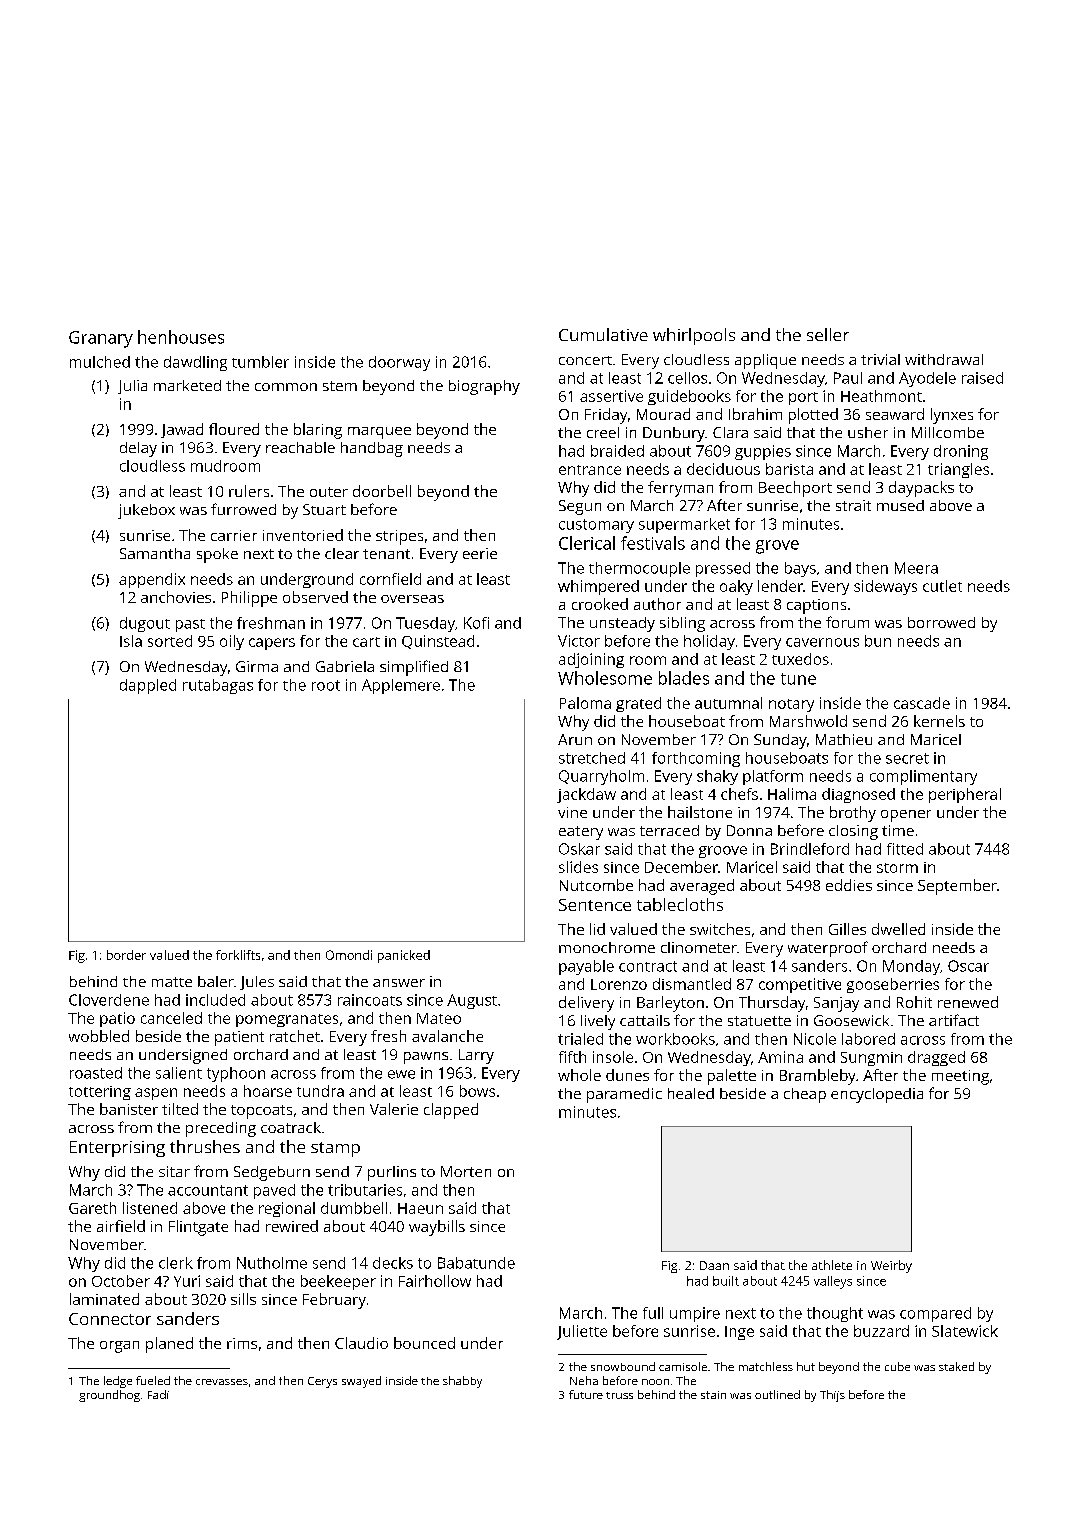 The width and height of the screenshot is (1083, 1531). I want to click on encyclopedia, so click(877, 1095).
